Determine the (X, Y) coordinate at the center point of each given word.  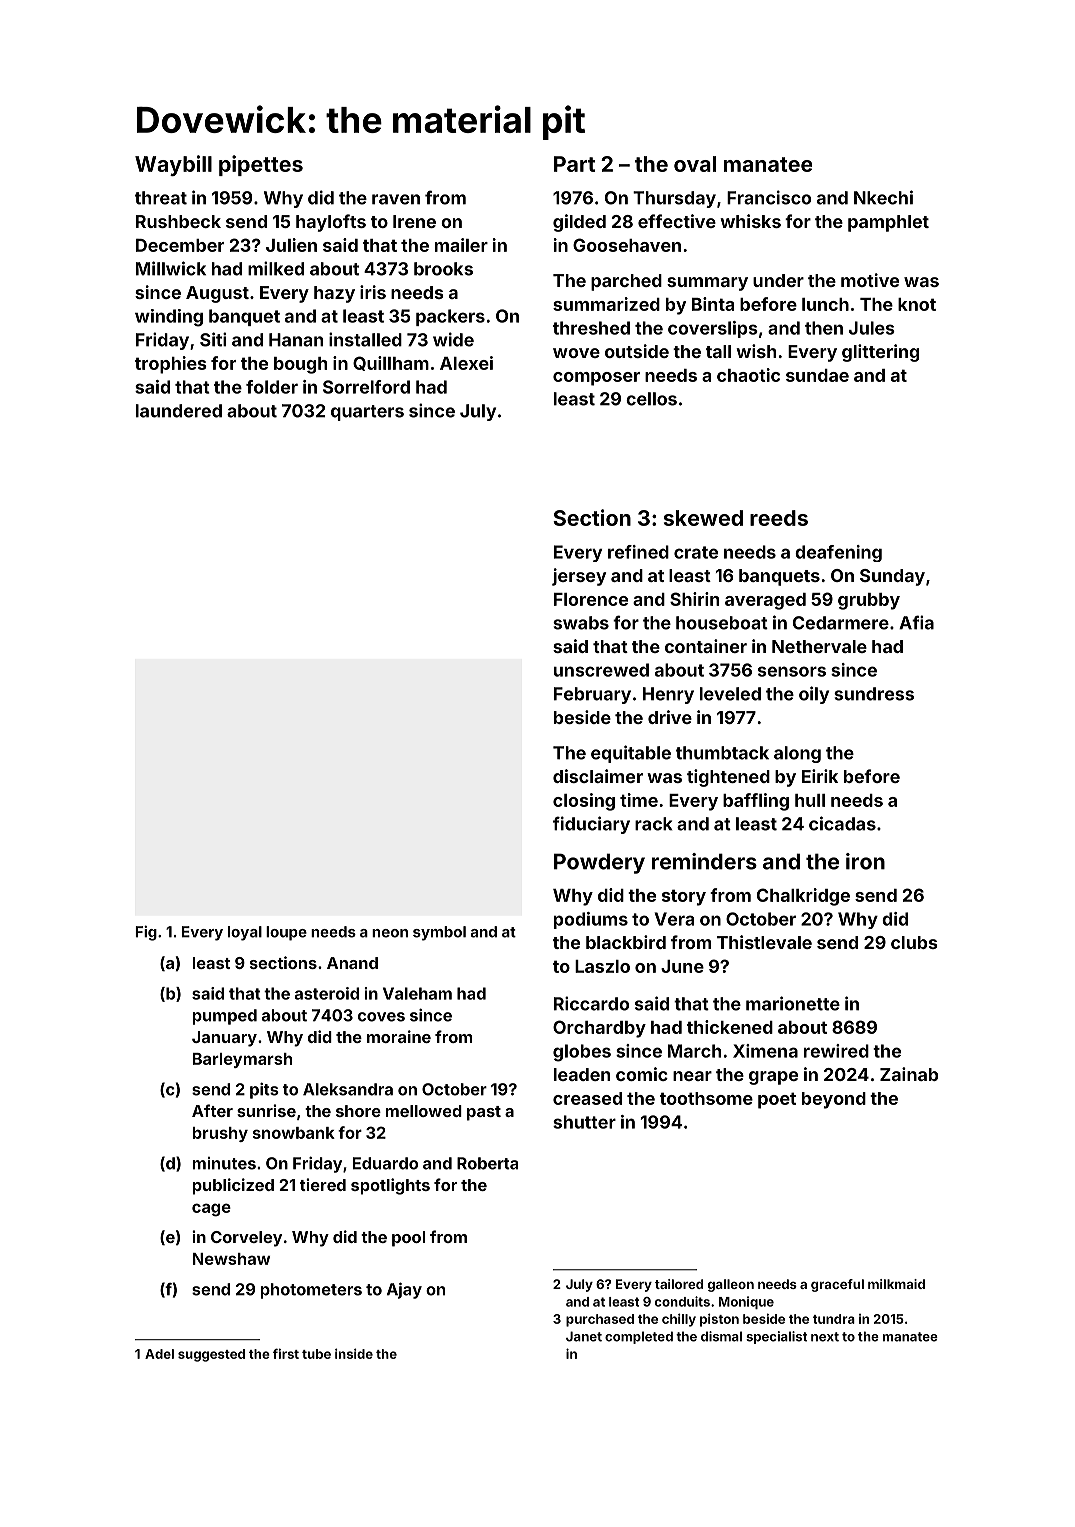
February (592, 695)
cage (211, 1210)
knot (917, 304)
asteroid (327, 993)
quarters (367, 413)
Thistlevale (764, 942)
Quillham (391, 363)
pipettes (261, 165)
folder (272, 387)
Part (574, 164)
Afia (916, 622)
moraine (399, 1036)
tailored (679, 1284)
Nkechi (883, 197)
